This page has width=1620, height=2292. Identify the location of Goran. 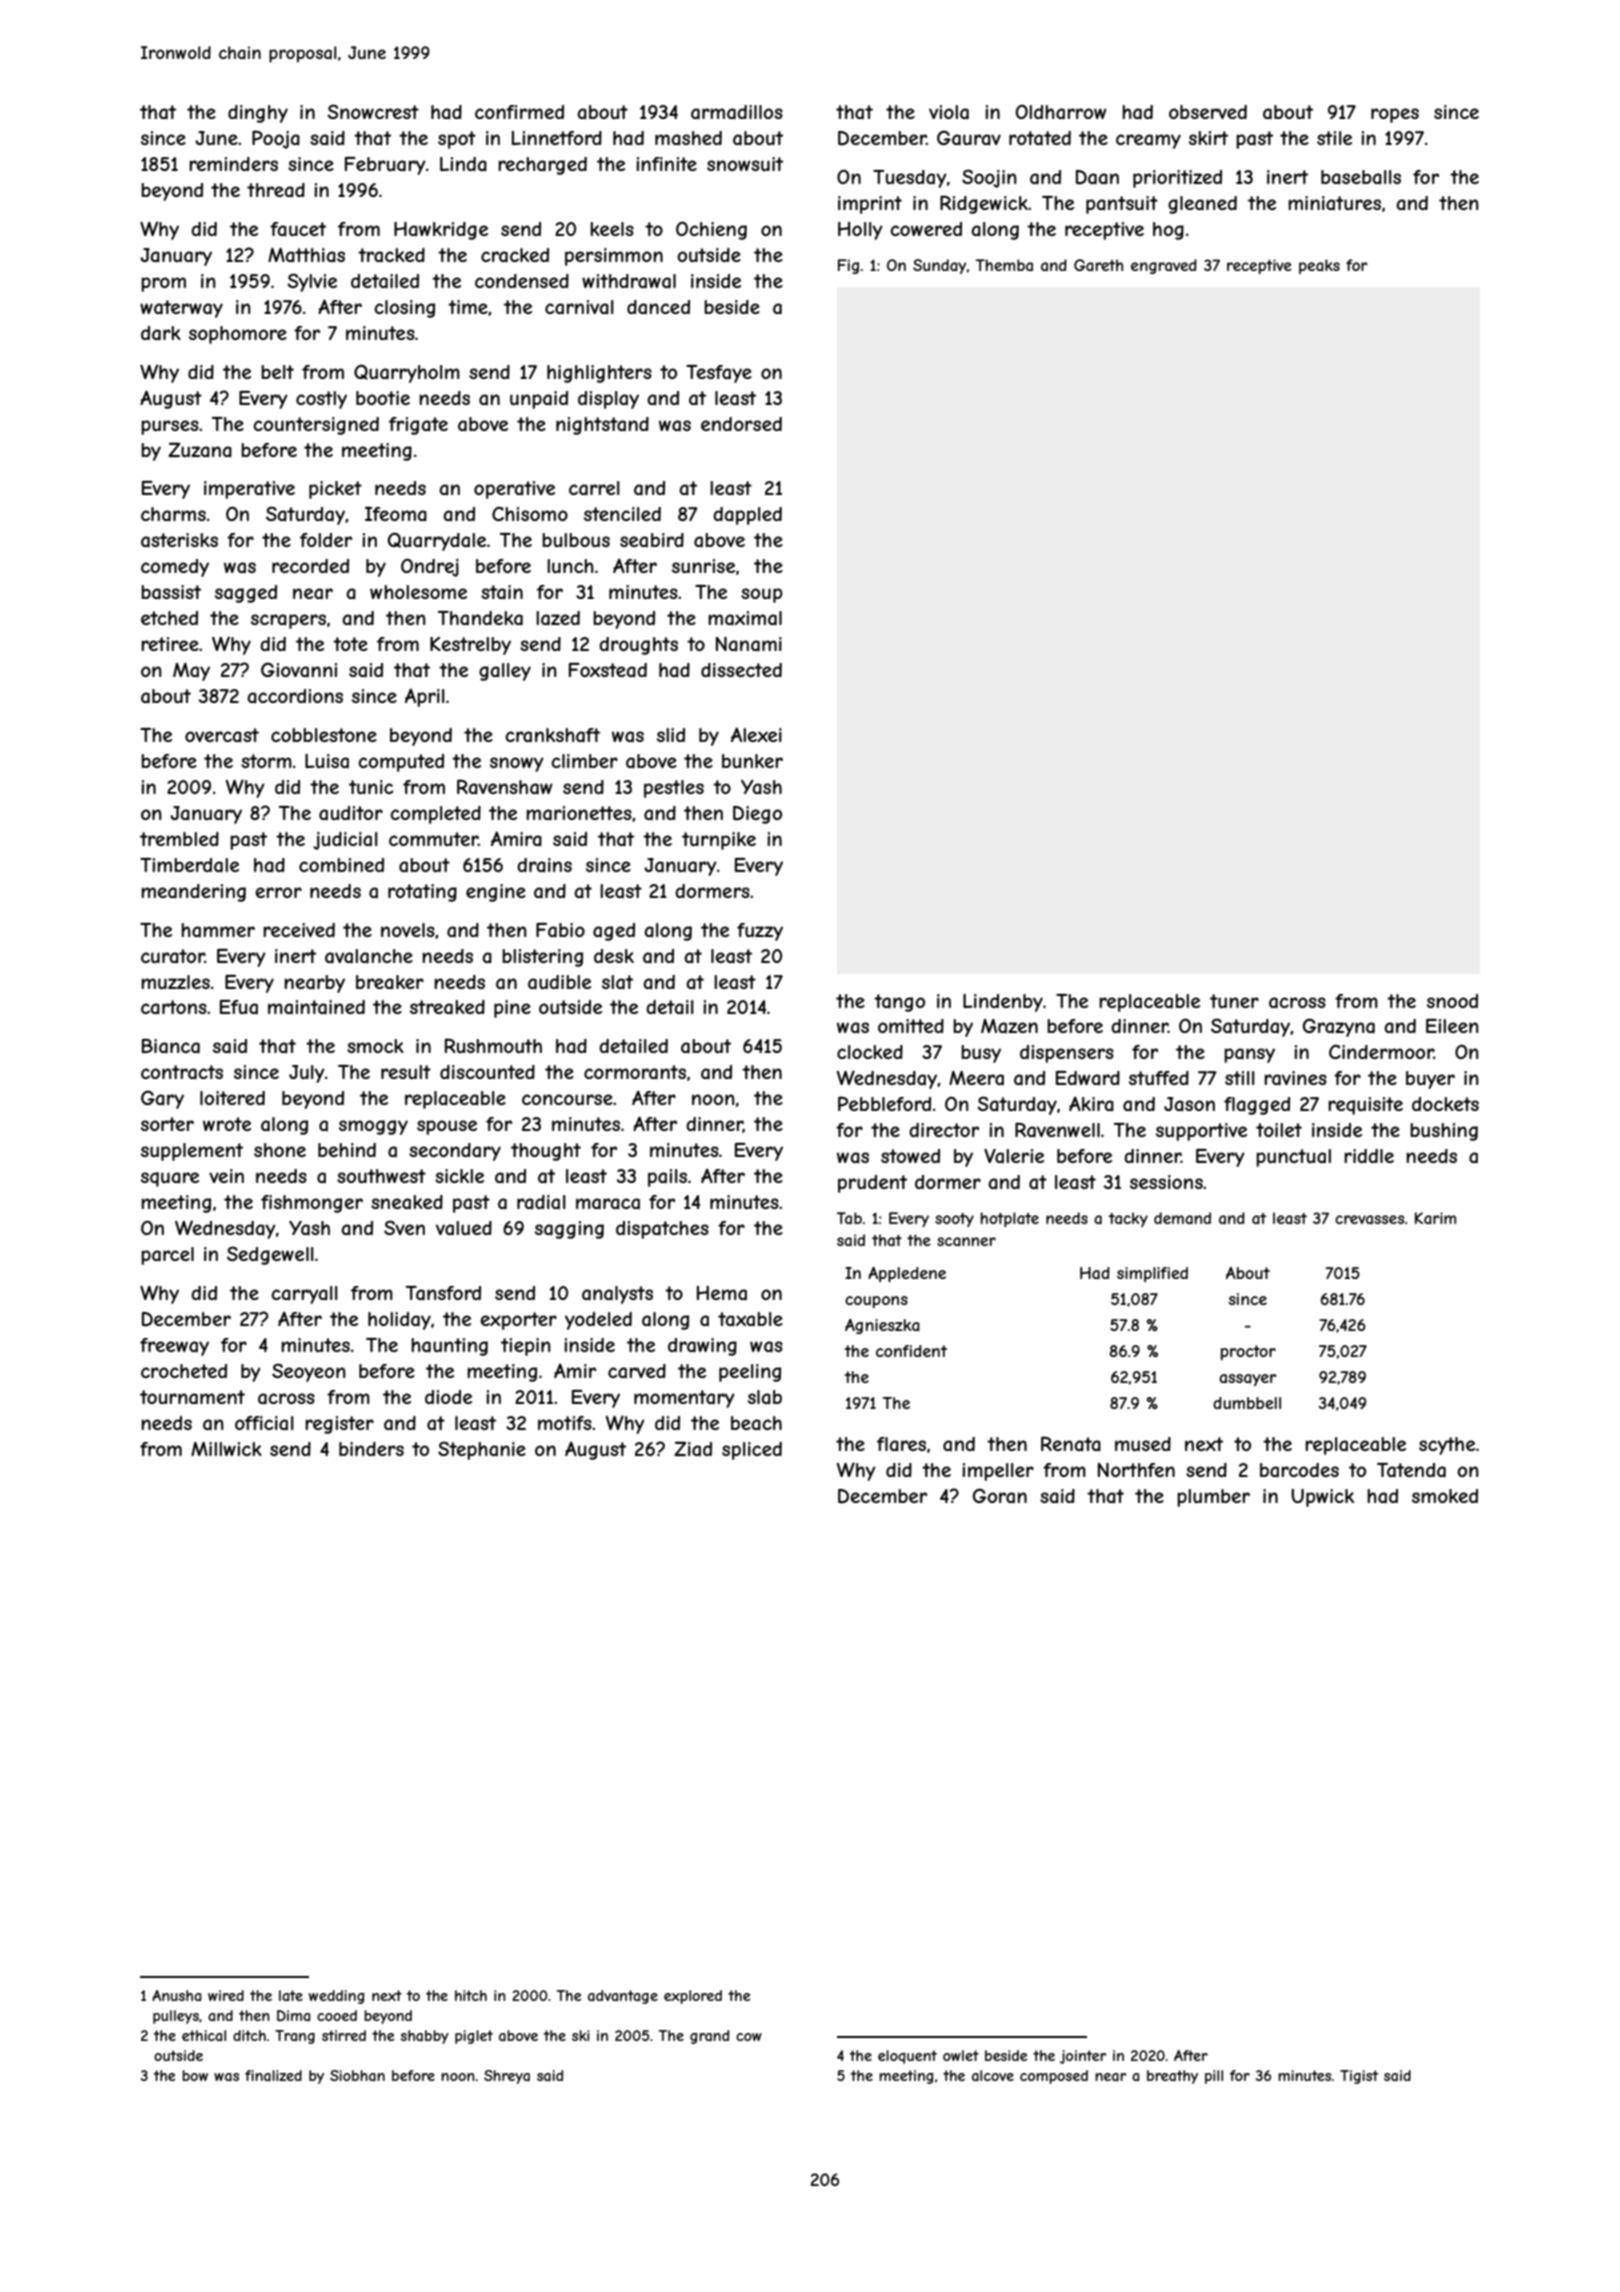
(1000, 1495).
